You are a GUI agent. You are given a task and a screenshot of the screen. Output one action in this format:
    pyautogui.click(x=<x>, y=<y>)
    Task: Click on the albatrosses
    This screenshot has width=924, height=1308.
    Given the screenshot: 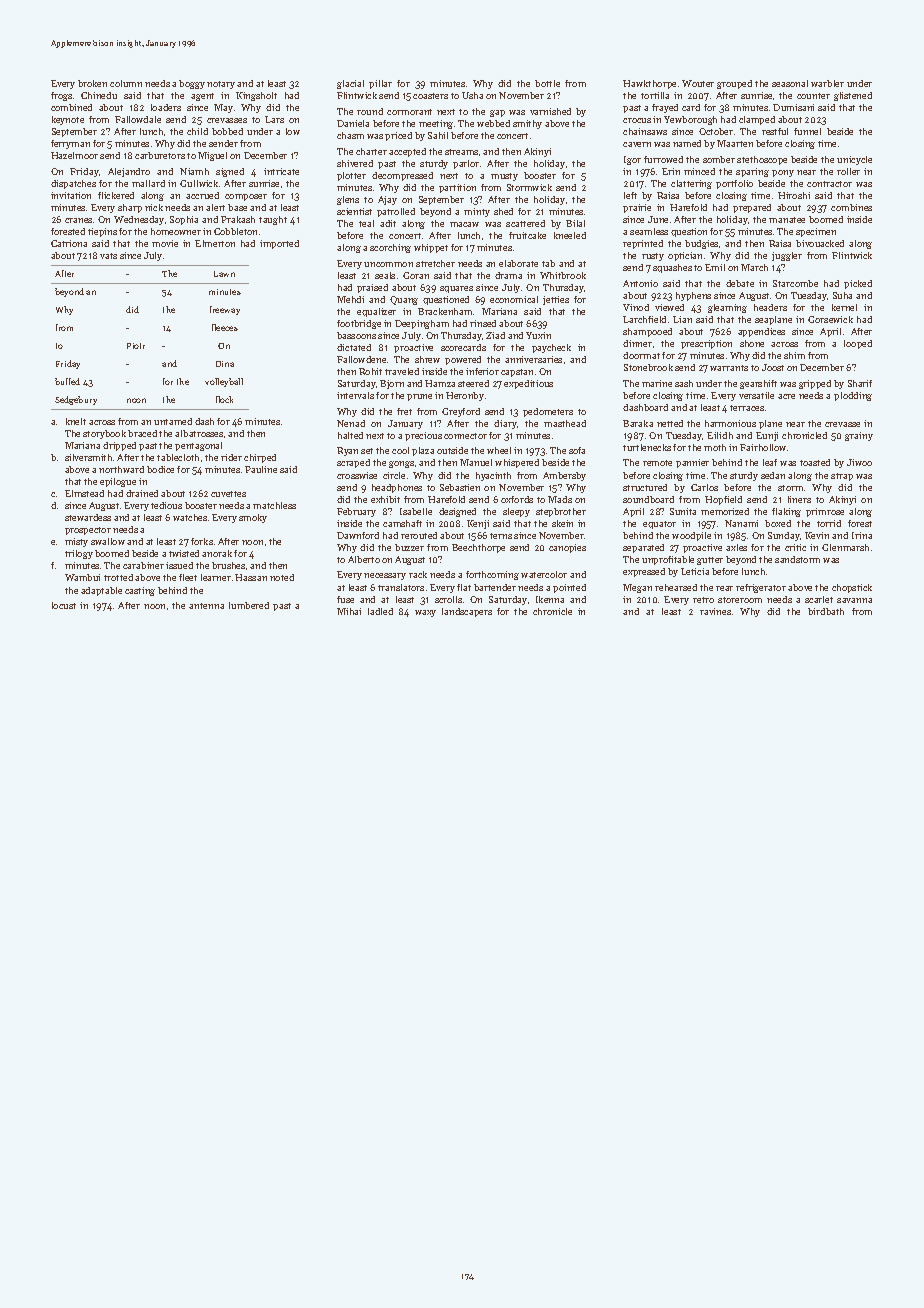 What is the action you would take?
    pyautogui.click(x=199, y=433)
